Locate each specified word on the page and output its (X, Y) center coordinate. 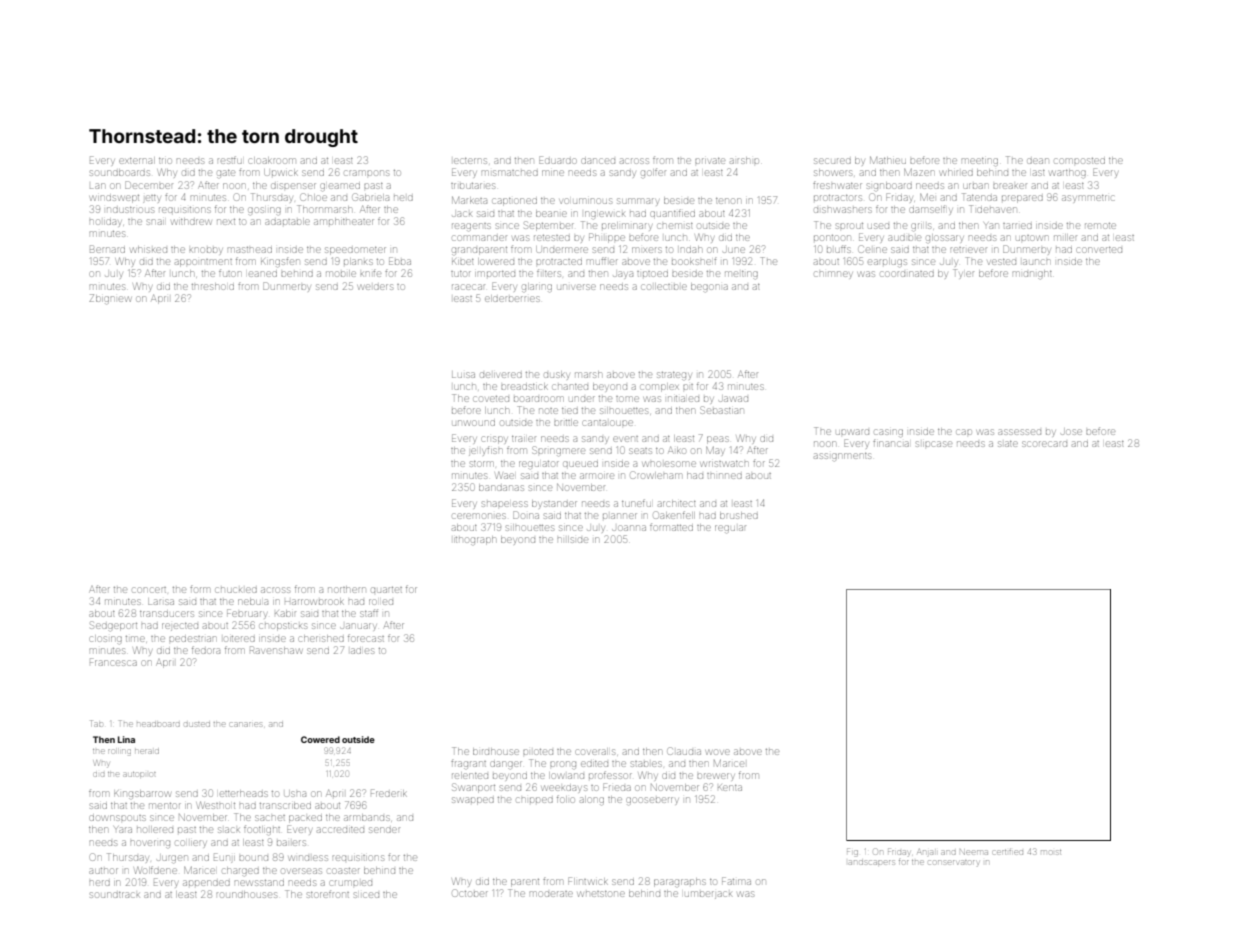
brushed (739, 515)
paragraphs (679, 882)
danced (598, 161)
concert (149, 590)
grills (921, 226)
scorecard (1044, 444)
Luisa (463, 375)
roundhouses (247, 894)
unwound (474, 423)
